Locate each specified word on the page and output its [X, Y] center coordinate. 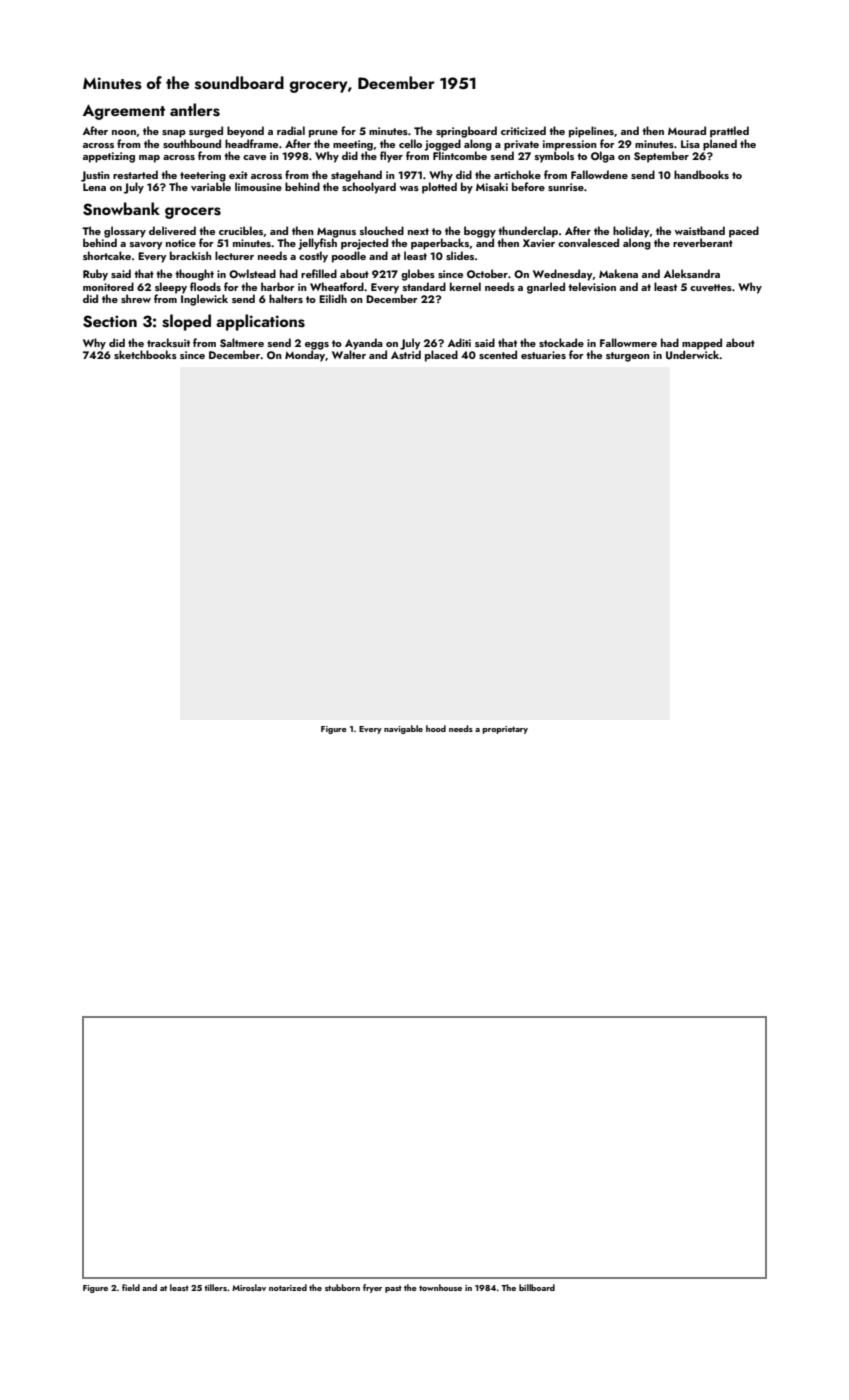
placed [441, 356]
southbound [192, 143]
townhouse [440, 1287]
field [131, 1287]
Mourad [687, 130]
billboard [537, 1287]
